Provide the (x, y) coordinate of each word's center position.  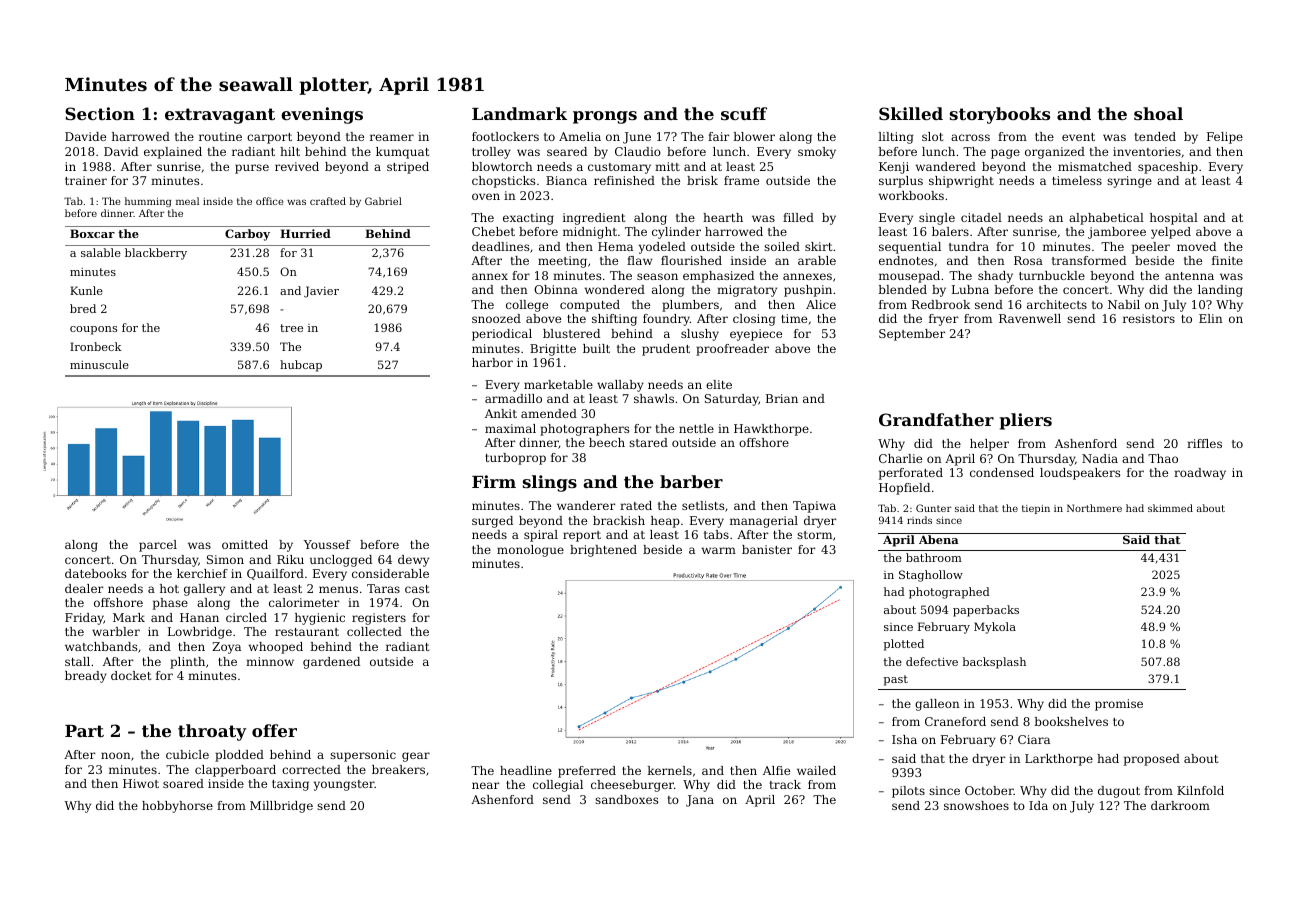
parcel (158, 546)
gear (416, 757)
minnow (270, 661)
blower (754, 136)
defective (932, 661)
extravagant (220, 116)
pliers (1026, 421)
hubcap (301, 366)
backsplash (994, 663)
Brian (782, 398)
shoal (1158, 113)
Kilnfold (1200, 790)
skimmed (1170, 508)
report (582, 536)
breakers (398, 769)
